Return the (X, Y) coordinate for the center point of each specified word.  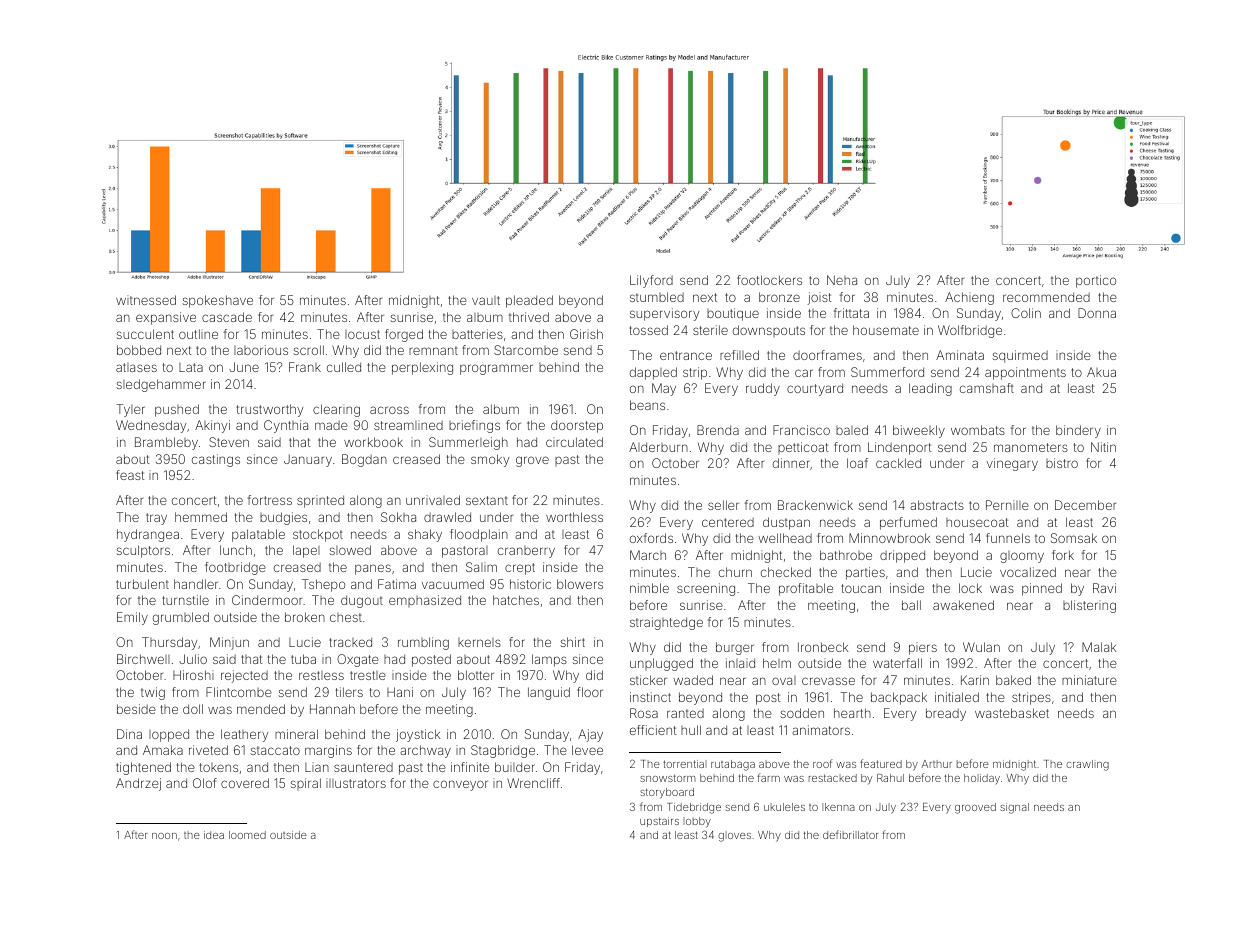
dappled (653, 373)
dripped (902, 556)
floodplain (479, 535)
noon (164, 836)
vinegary (1012, 464)
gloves (734, 836)
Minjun (229, 643)
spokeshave (218, 301)
